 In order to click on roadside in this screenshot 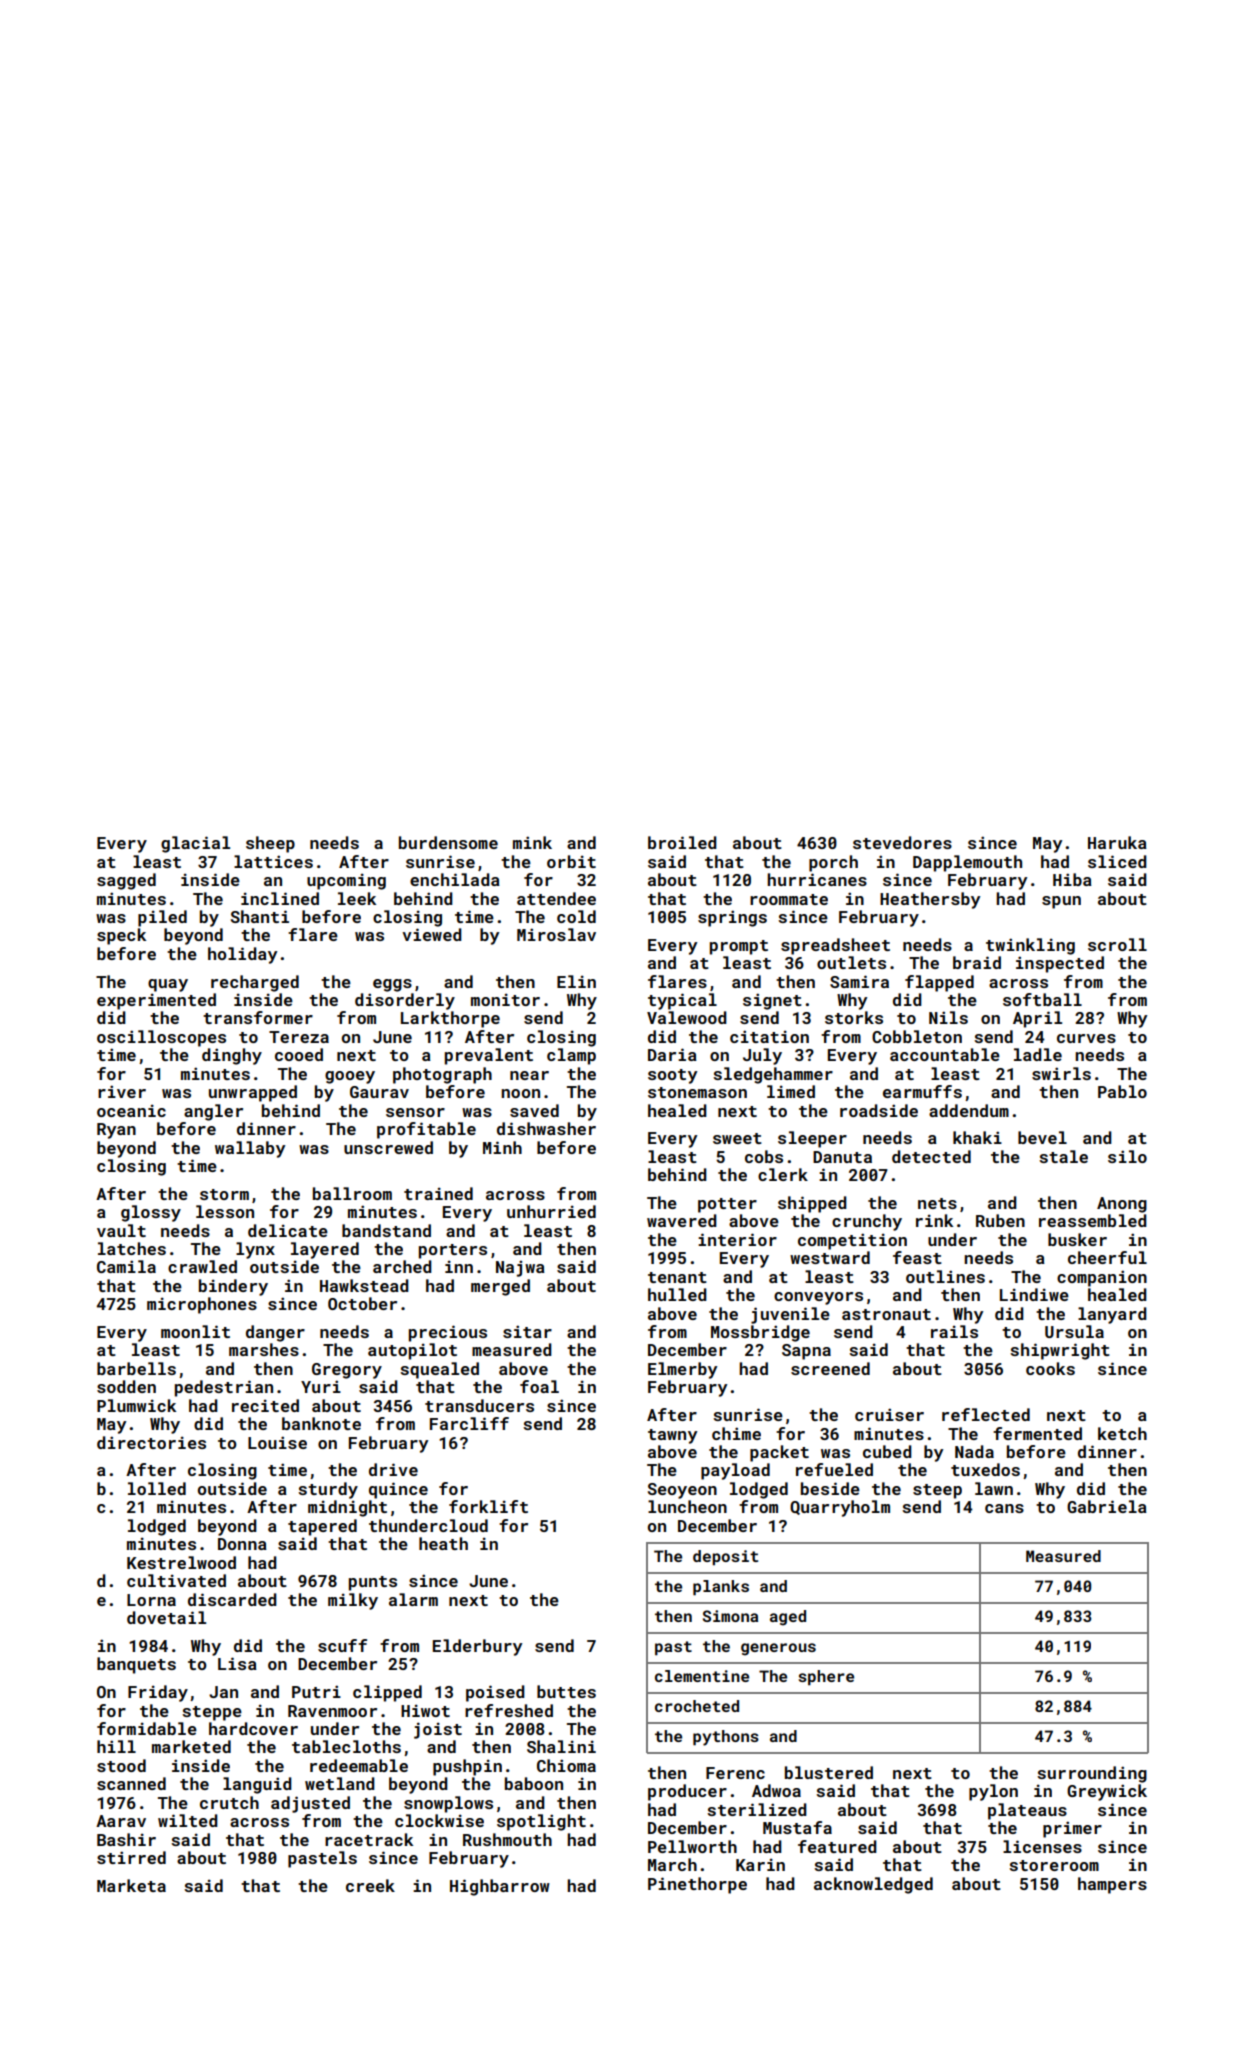, I will do `click(879, 1110)`.
